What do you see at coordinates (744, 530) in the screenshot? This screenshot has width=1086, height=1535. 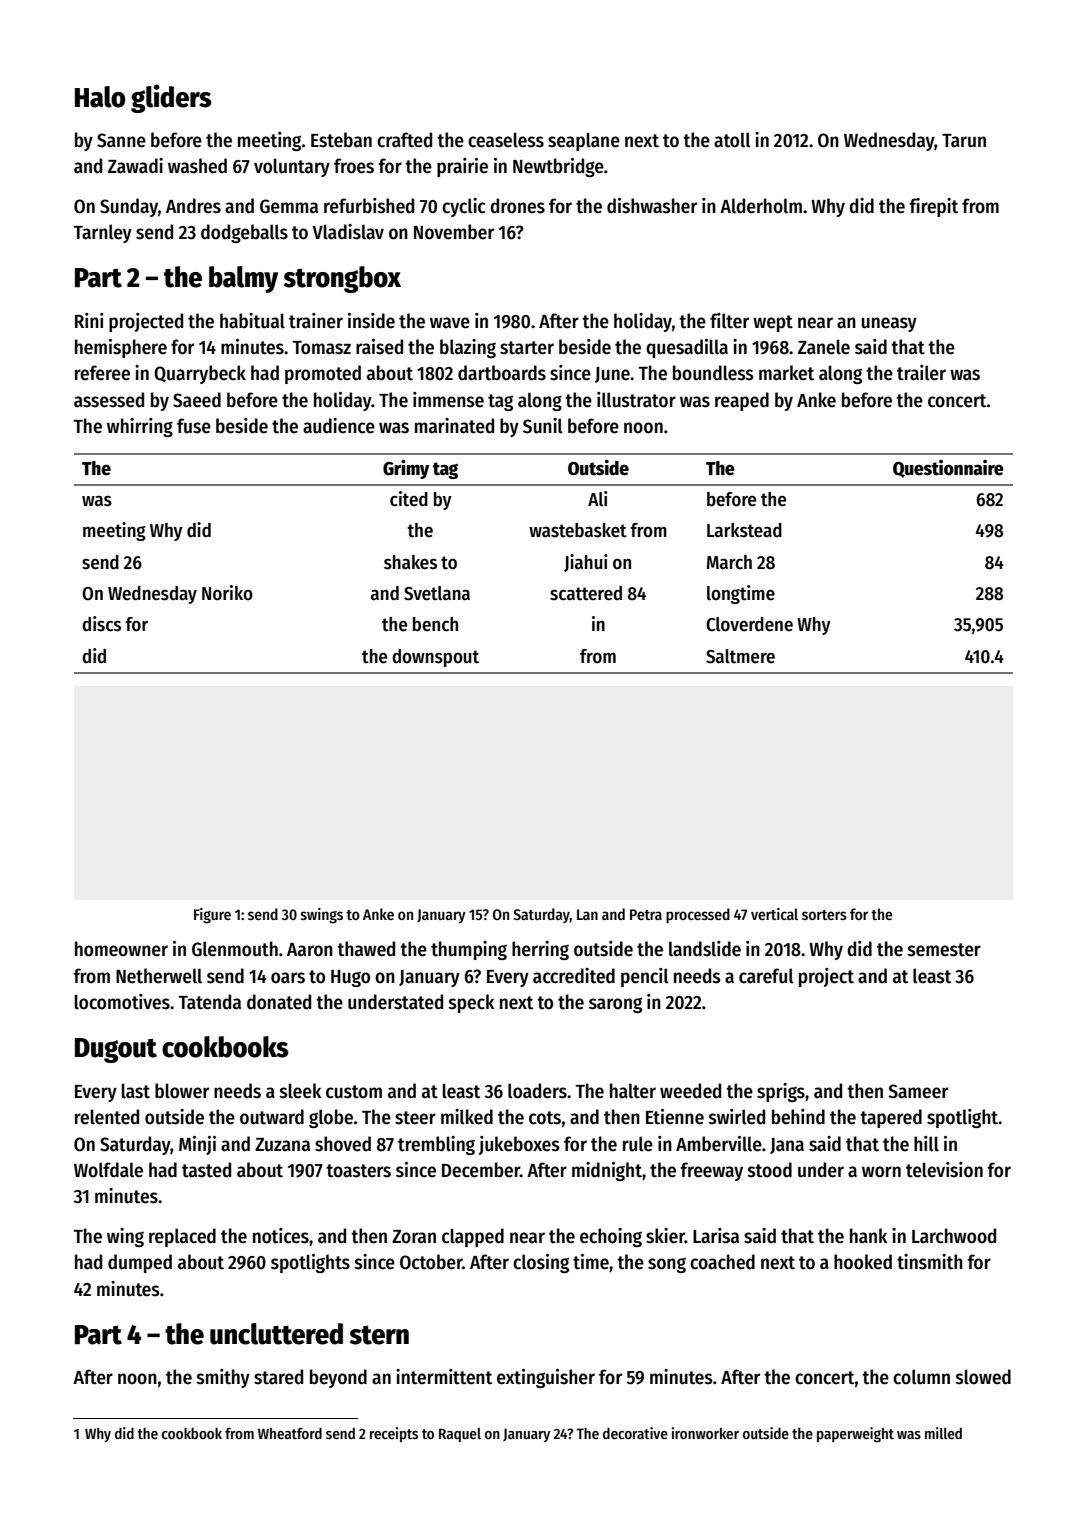 I see `Larkstead` at bounding box center [744, 530].
